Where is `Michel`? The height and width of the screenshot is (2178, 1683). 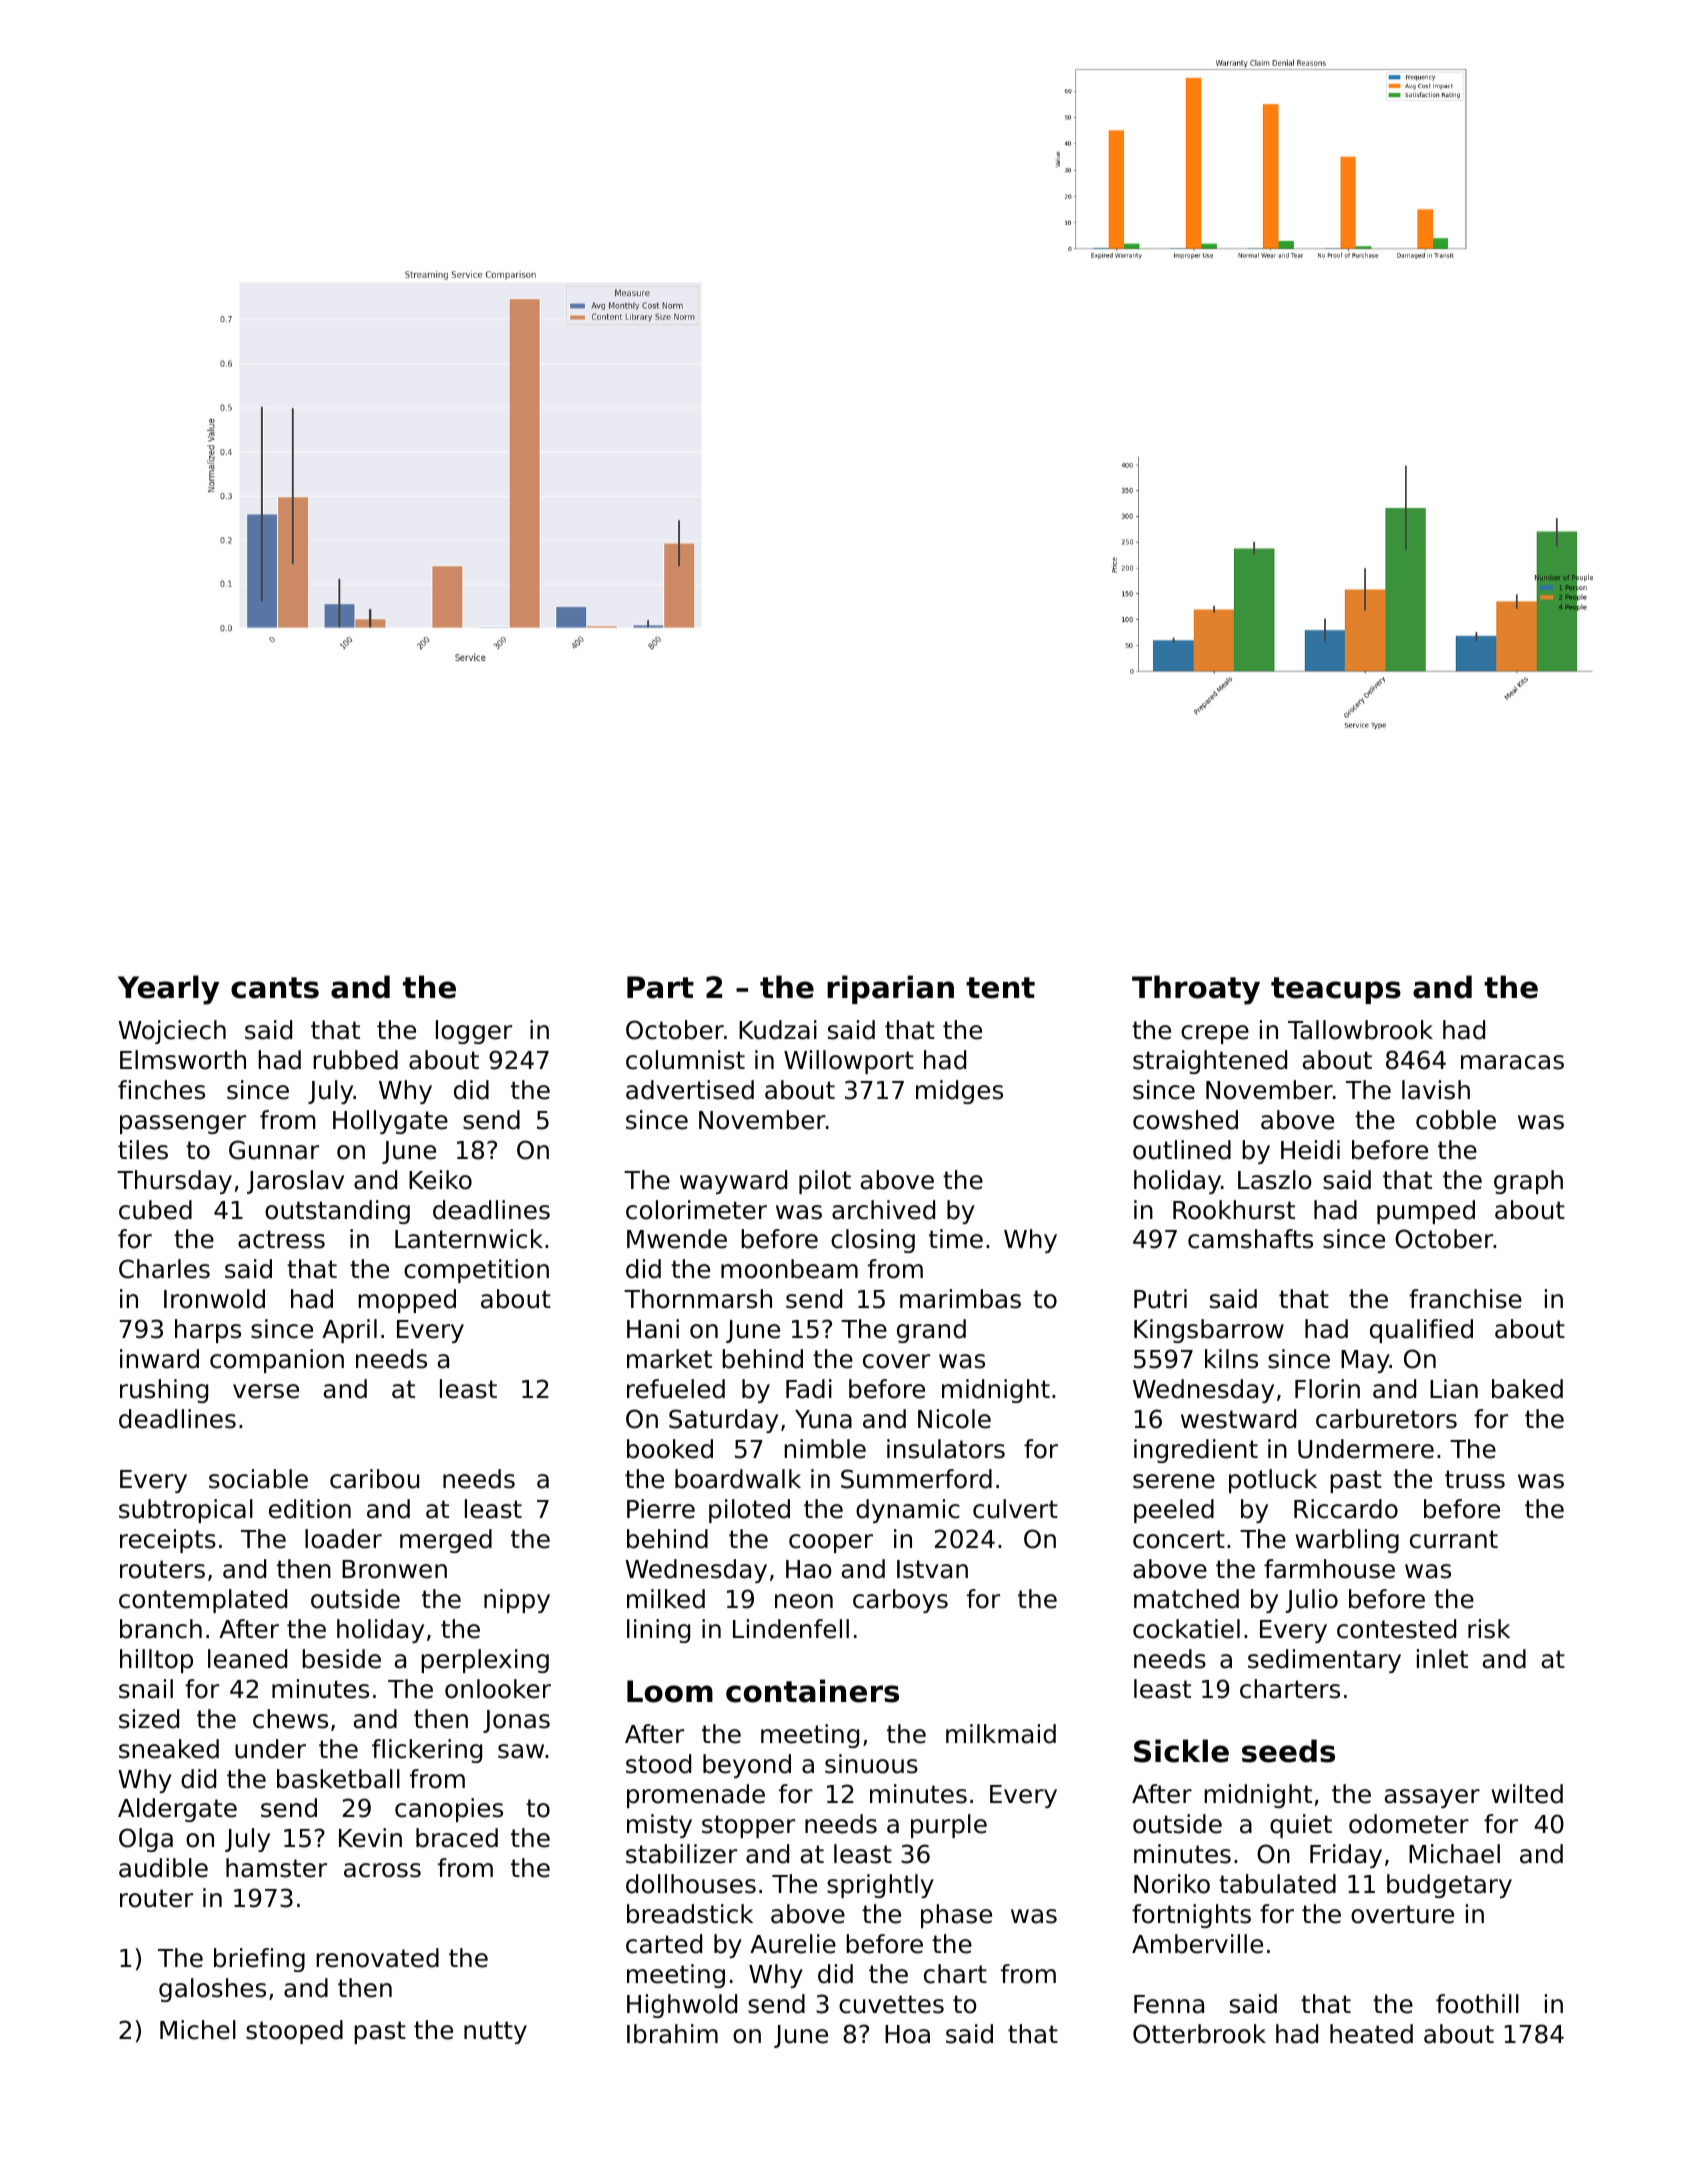
Michel is located at coordinates (198, 2030).
